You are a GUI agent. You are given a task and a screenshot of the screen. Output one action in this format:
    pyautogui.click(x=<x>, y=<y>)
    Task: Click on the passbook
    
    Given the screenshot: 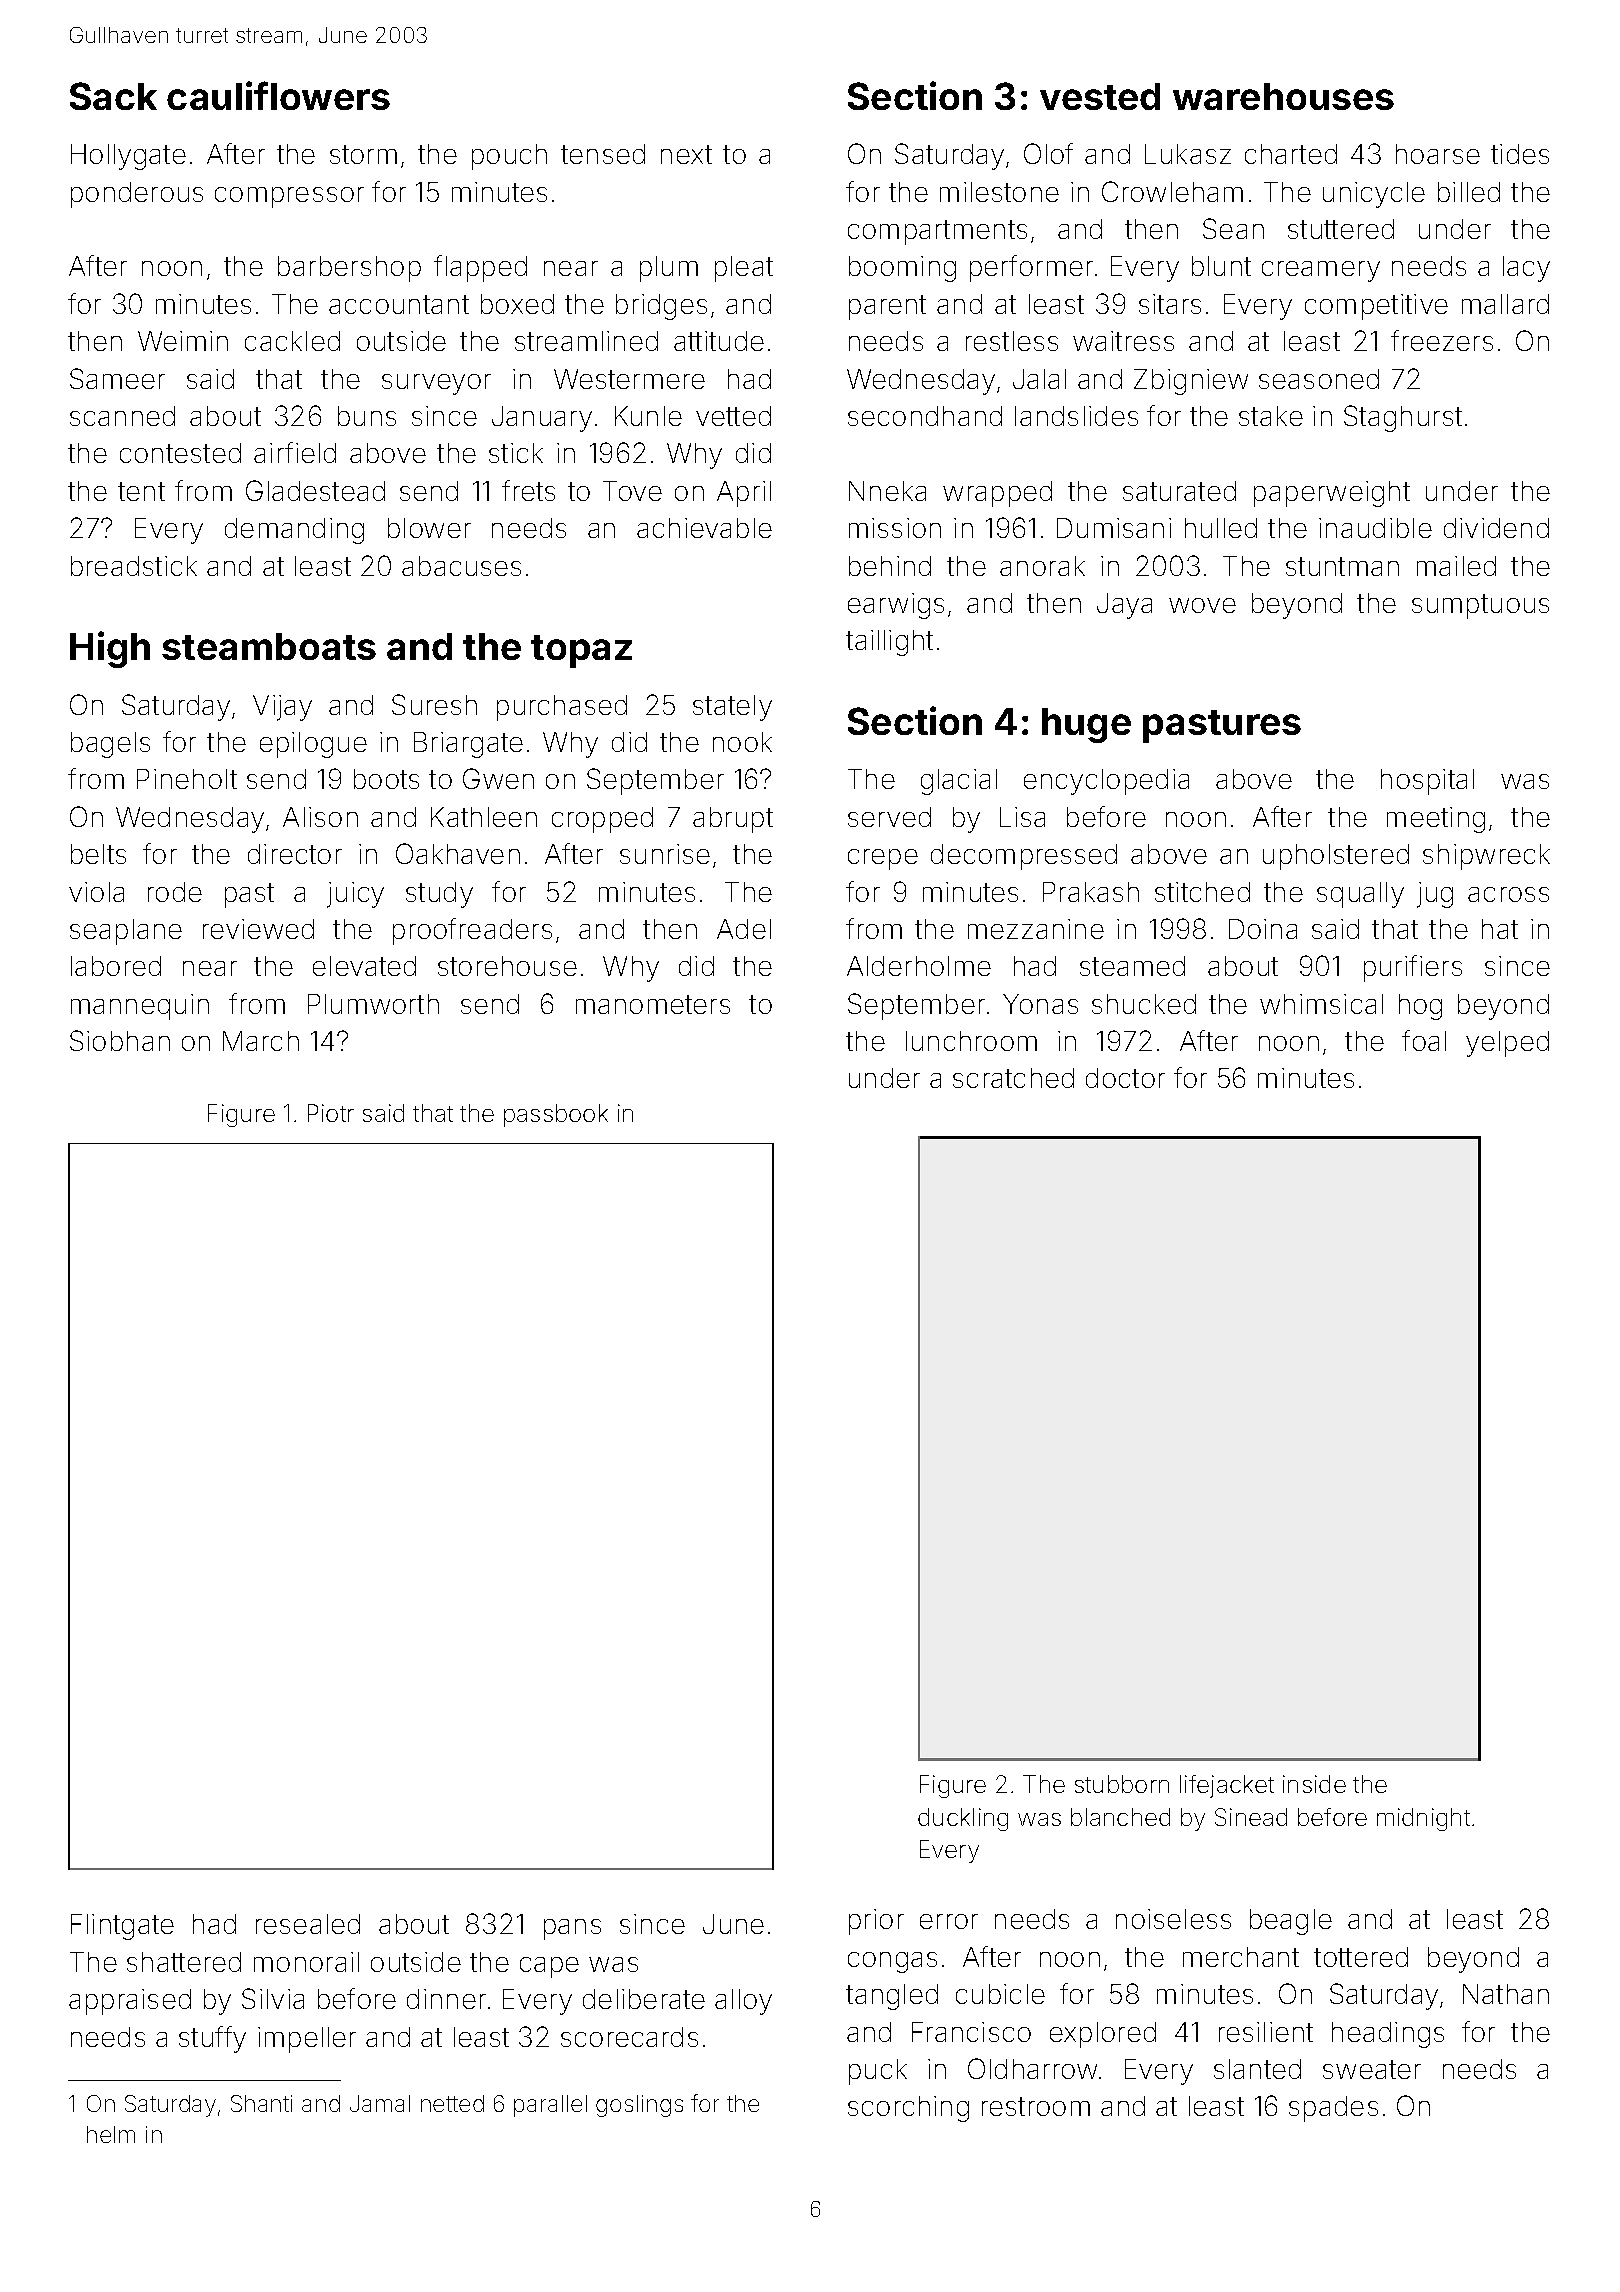 What is the action you would take?
    pyautogui.click(x=556, y=1115)
